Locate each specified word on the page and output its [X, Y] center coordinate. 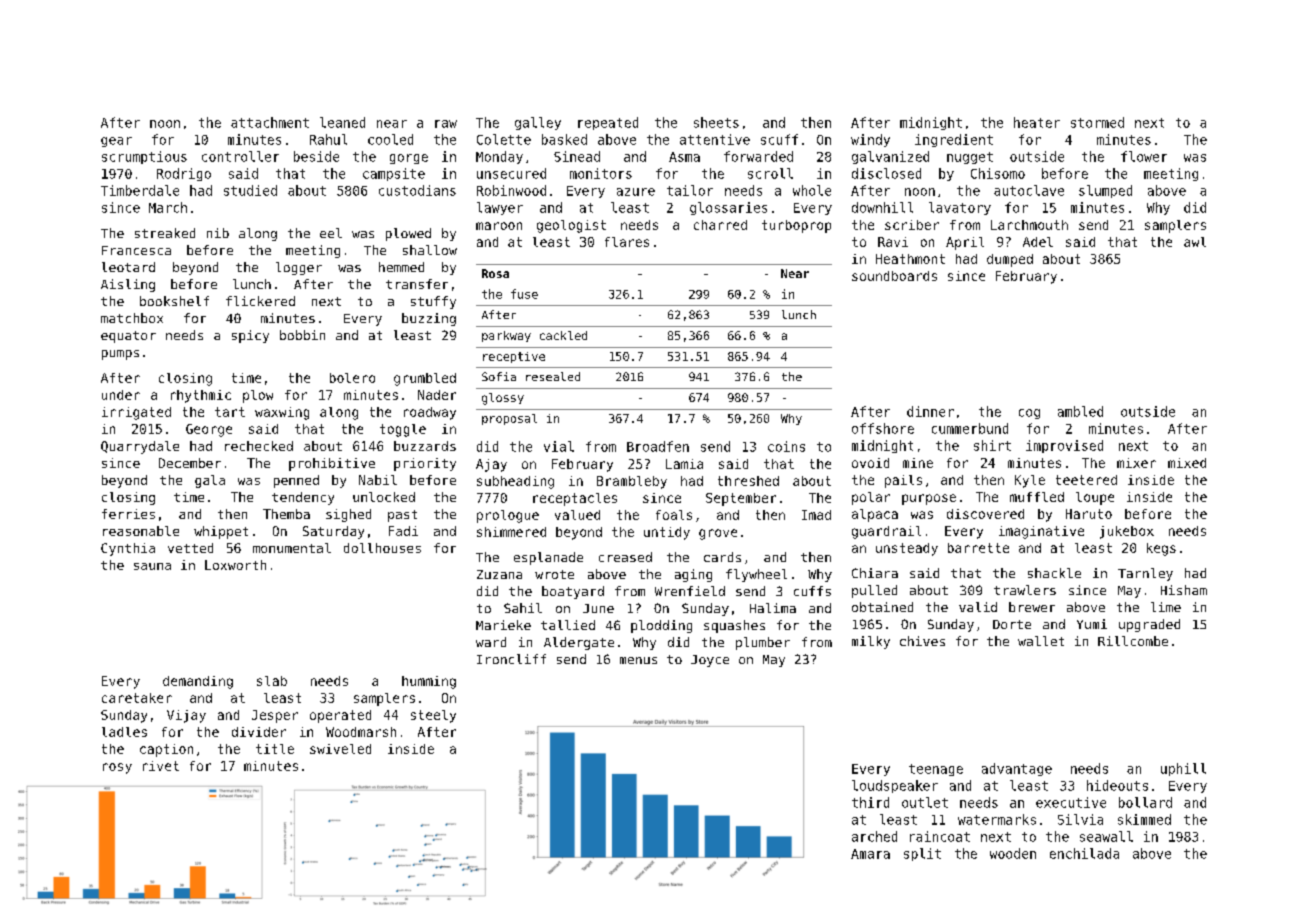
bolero [352, 378]
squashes [734, 626]
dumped [1010, 260]
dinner [930, 411]
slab [272, 681]
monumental [292, 548]
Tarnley [1145, 574]
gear [116, 142]
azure [636, 192]
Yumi [1092, 624]
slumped [1105, 191]
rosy [117, 768]
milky [871, 642]
